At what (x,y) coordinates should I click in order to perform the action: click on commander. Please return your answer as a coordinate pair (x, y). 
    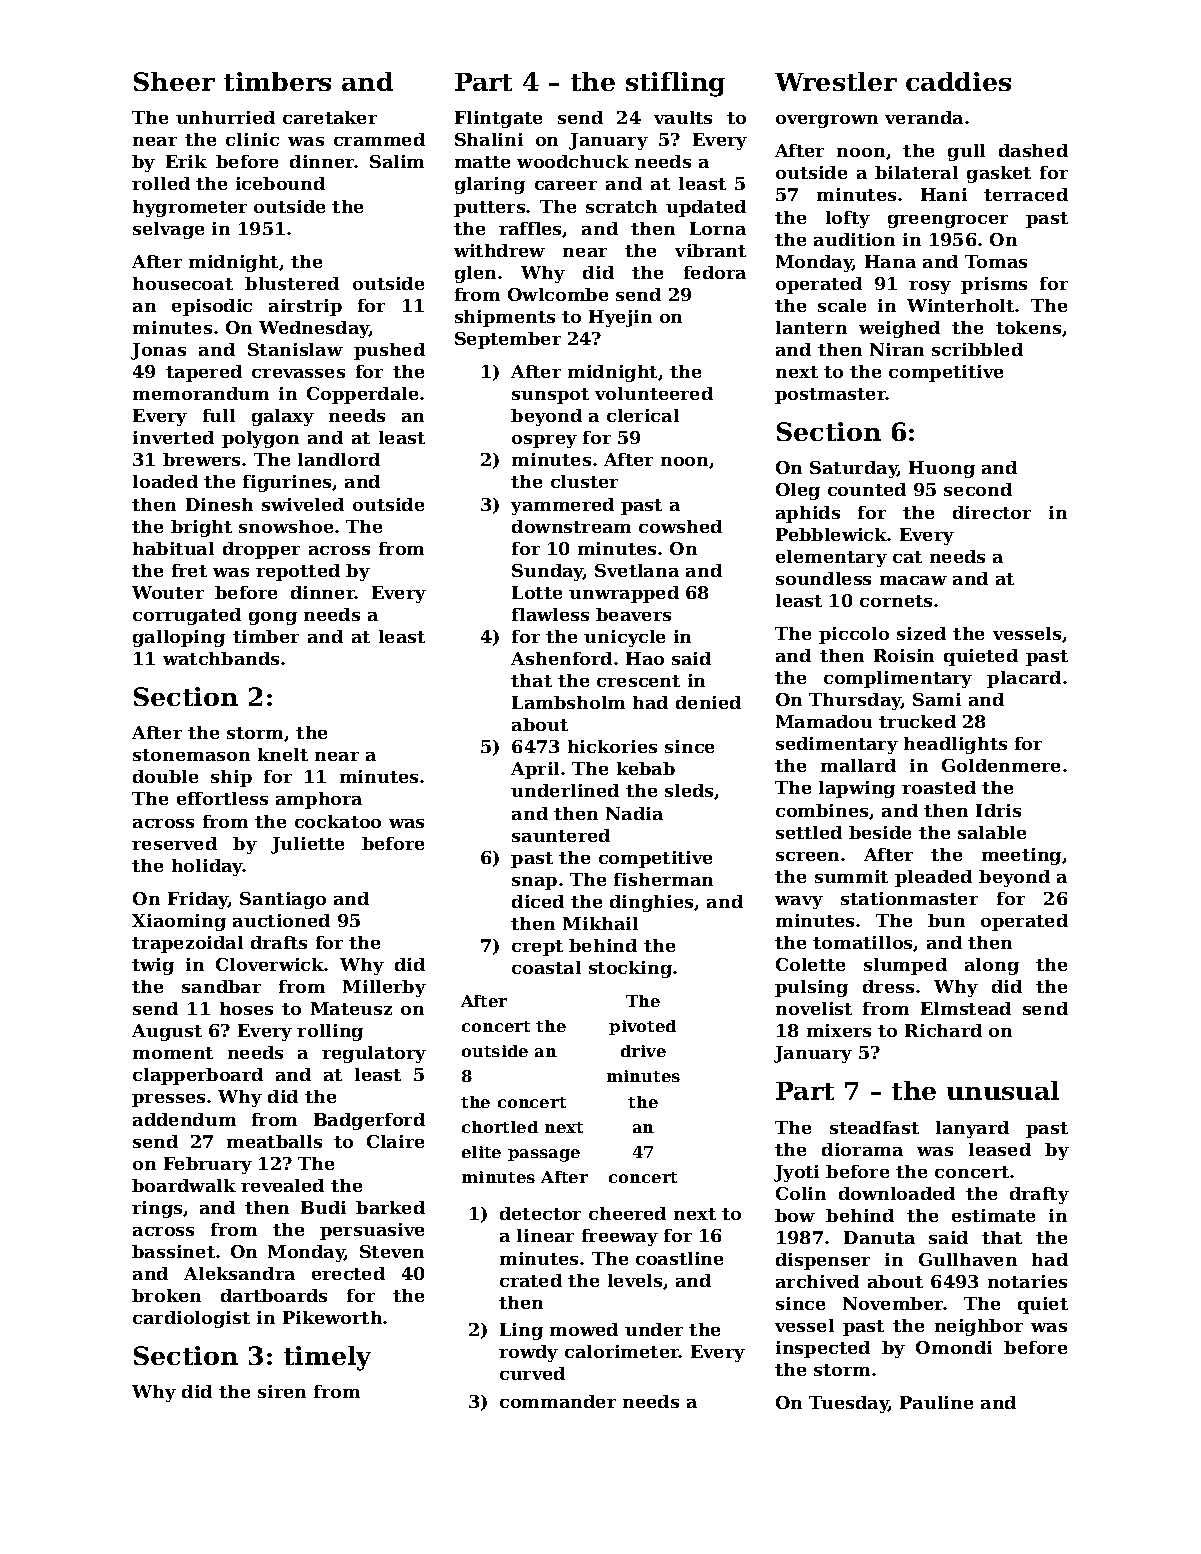
    Looking at the image, I should click on (558, 1401).
